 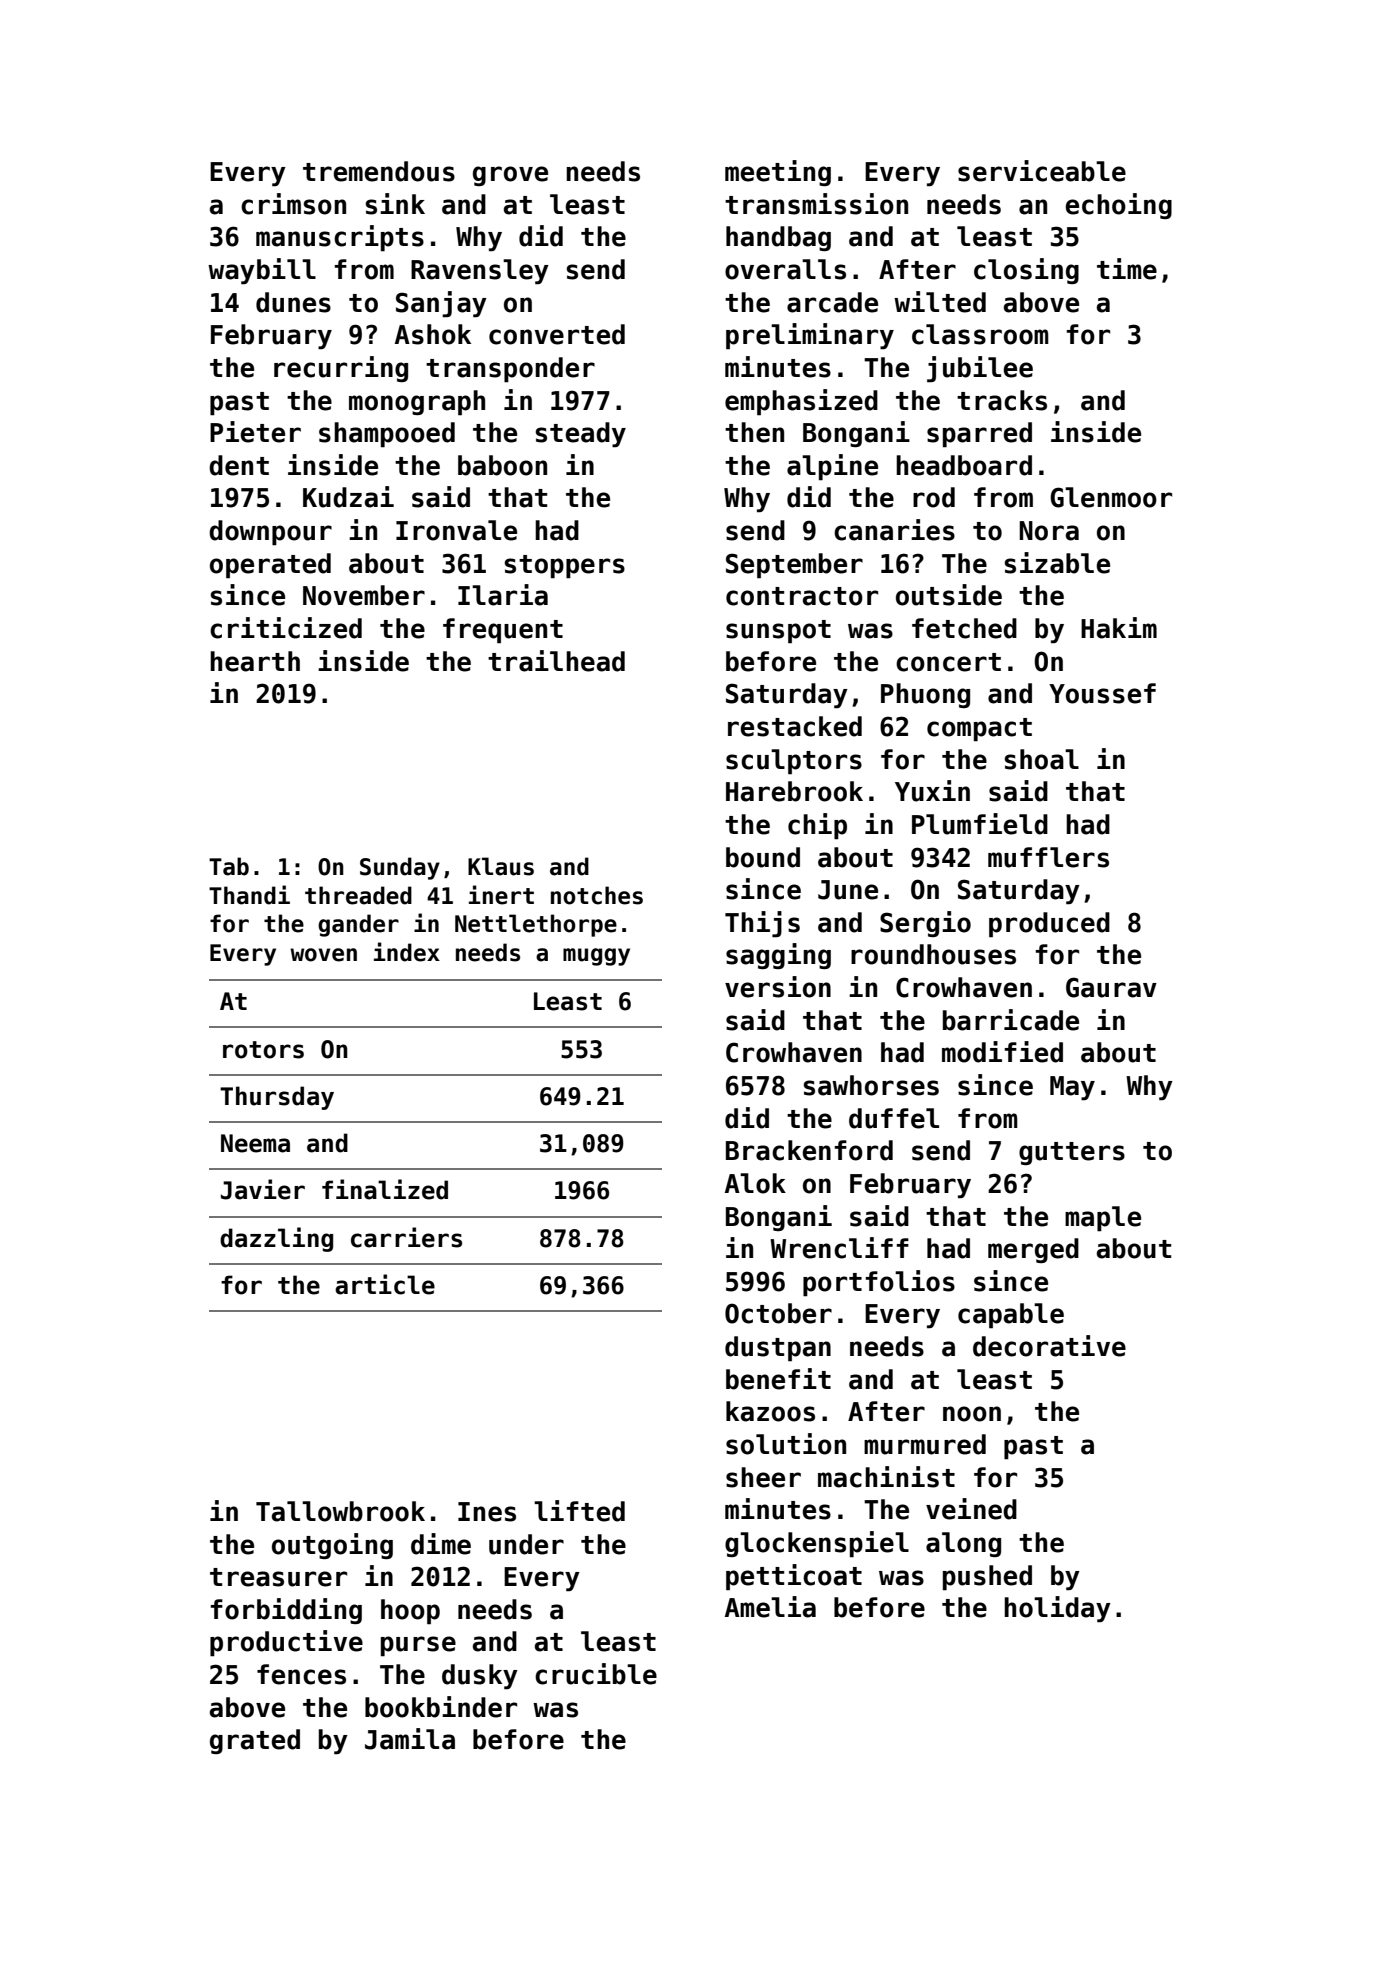 I want to click on hearth, so click(x=255, y=661).
